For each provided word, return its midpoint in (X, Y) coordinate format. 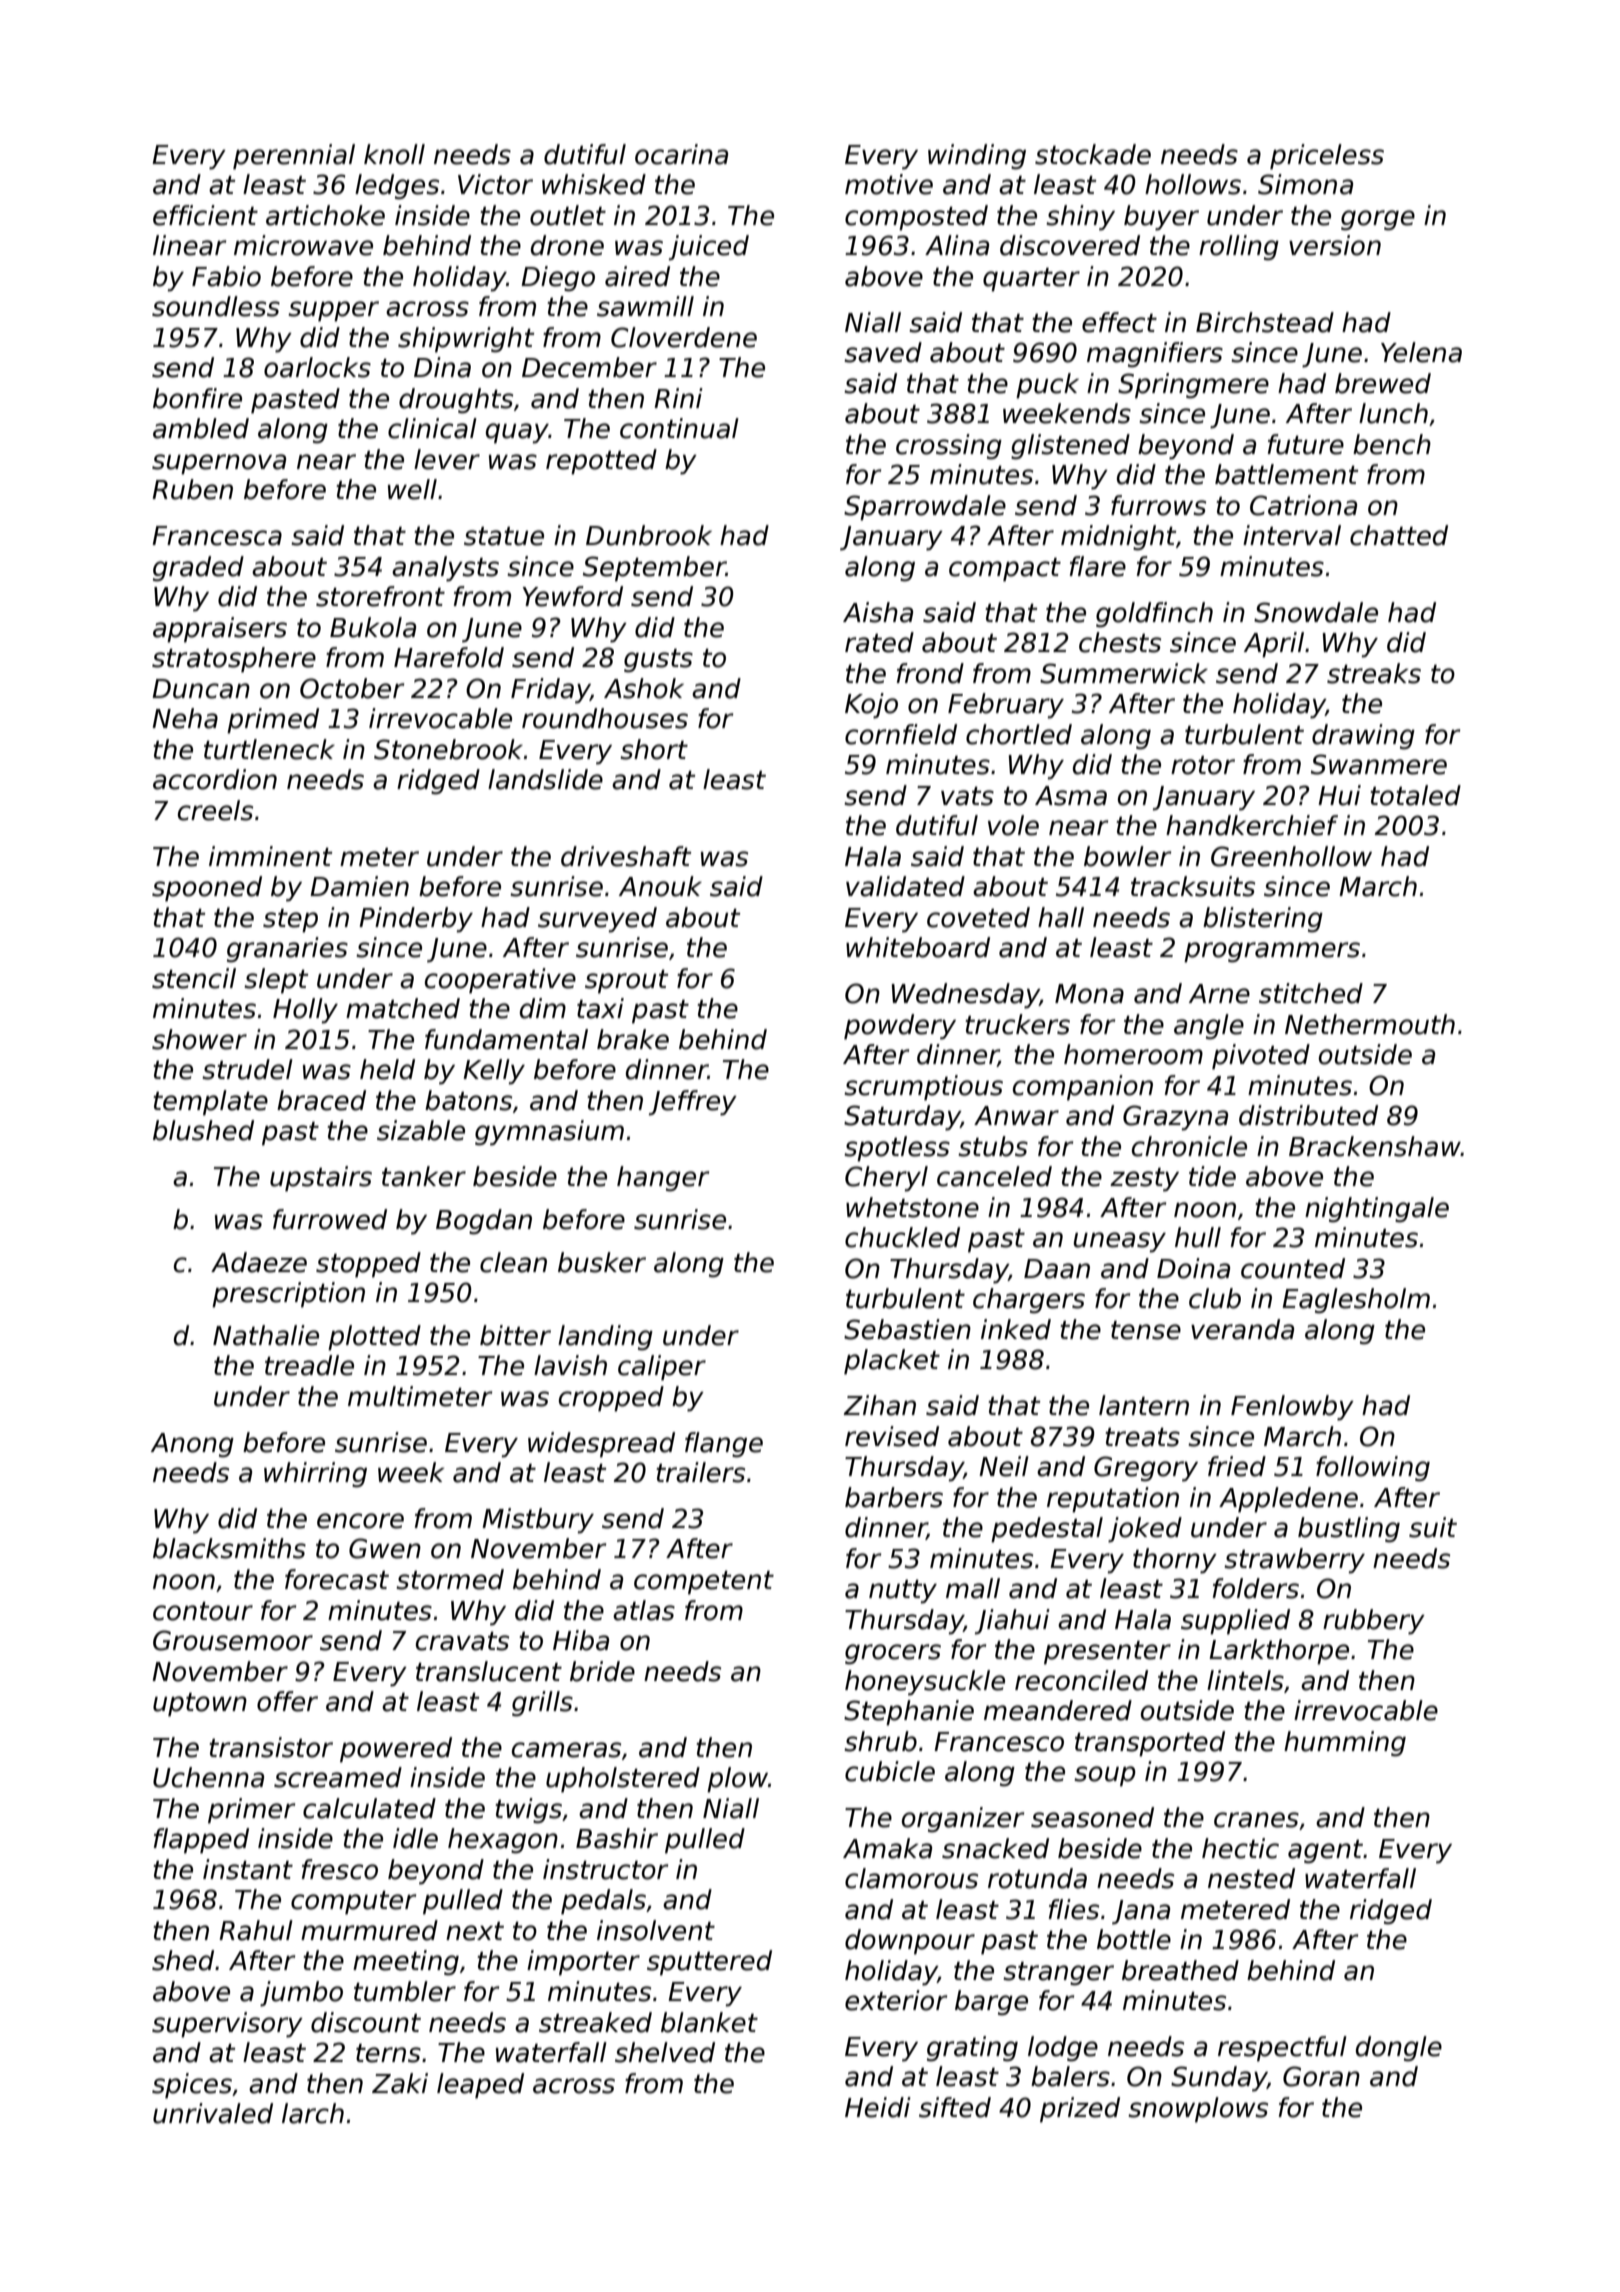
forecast (337, 1579)
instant (248, 1869)
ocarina (681, 154)
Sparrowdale (925, 508)
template (210, 1103)
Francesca (217, 536)
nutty (903, 1592)
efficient (205, 215)
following (1373, 1469)
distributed (1308, 1115)
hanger (663, 1179)
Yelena (1421, 352)
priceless (1327, 157)
